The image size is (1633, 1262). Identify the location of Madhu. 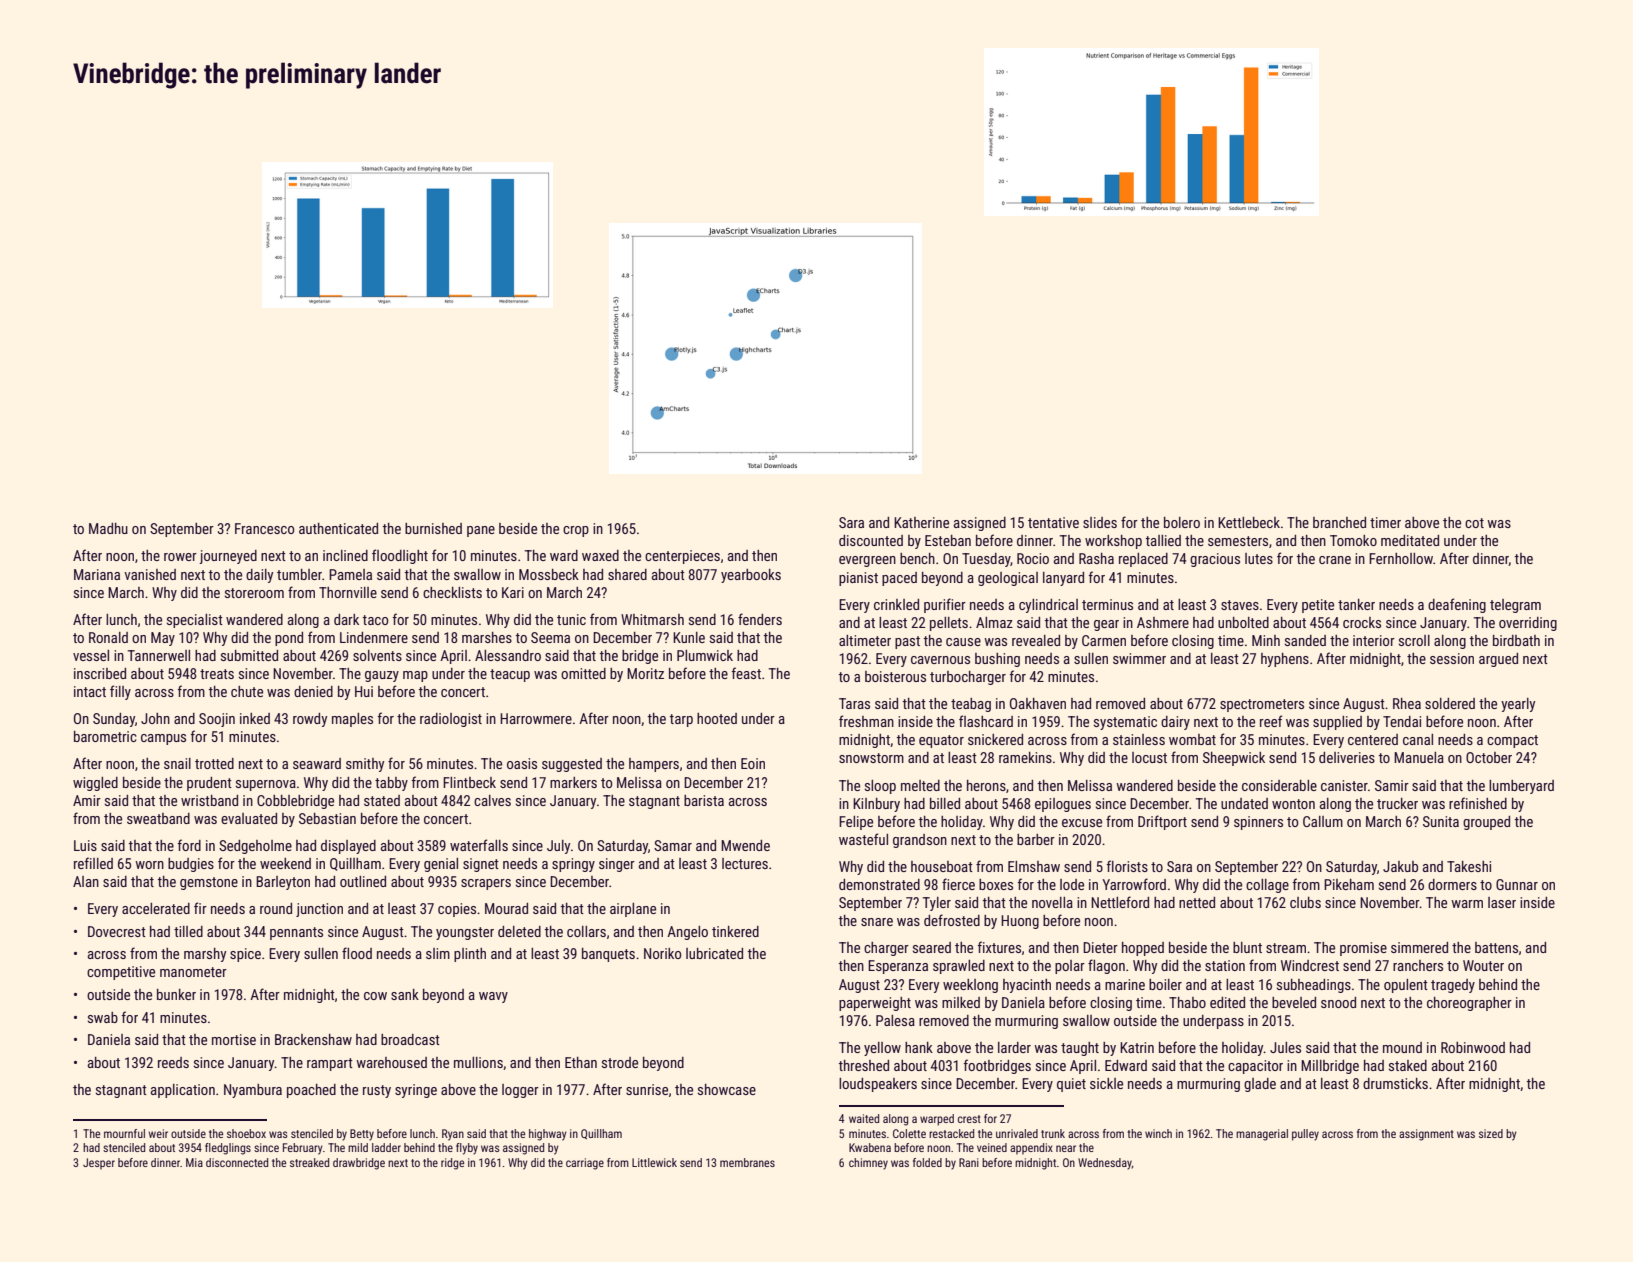
(108, 528).
